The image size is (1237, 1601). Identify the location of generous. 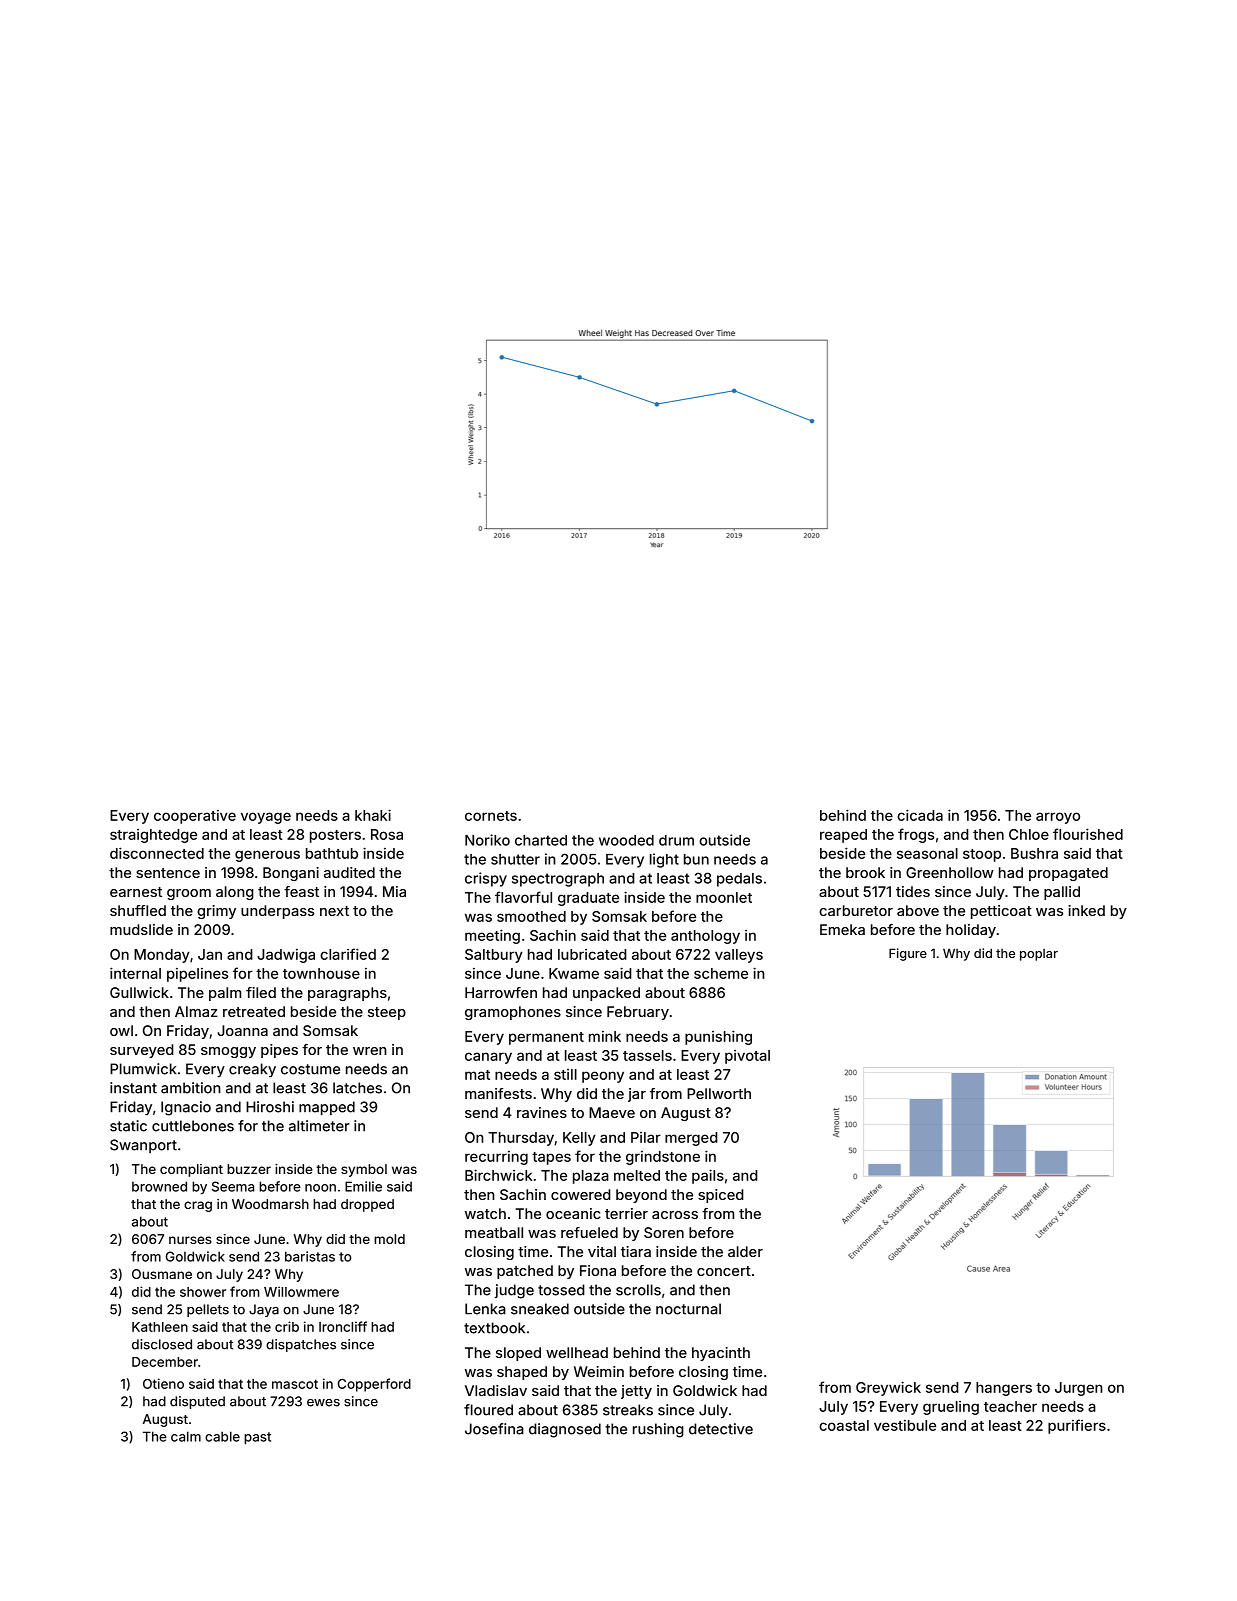
(267, 856).
